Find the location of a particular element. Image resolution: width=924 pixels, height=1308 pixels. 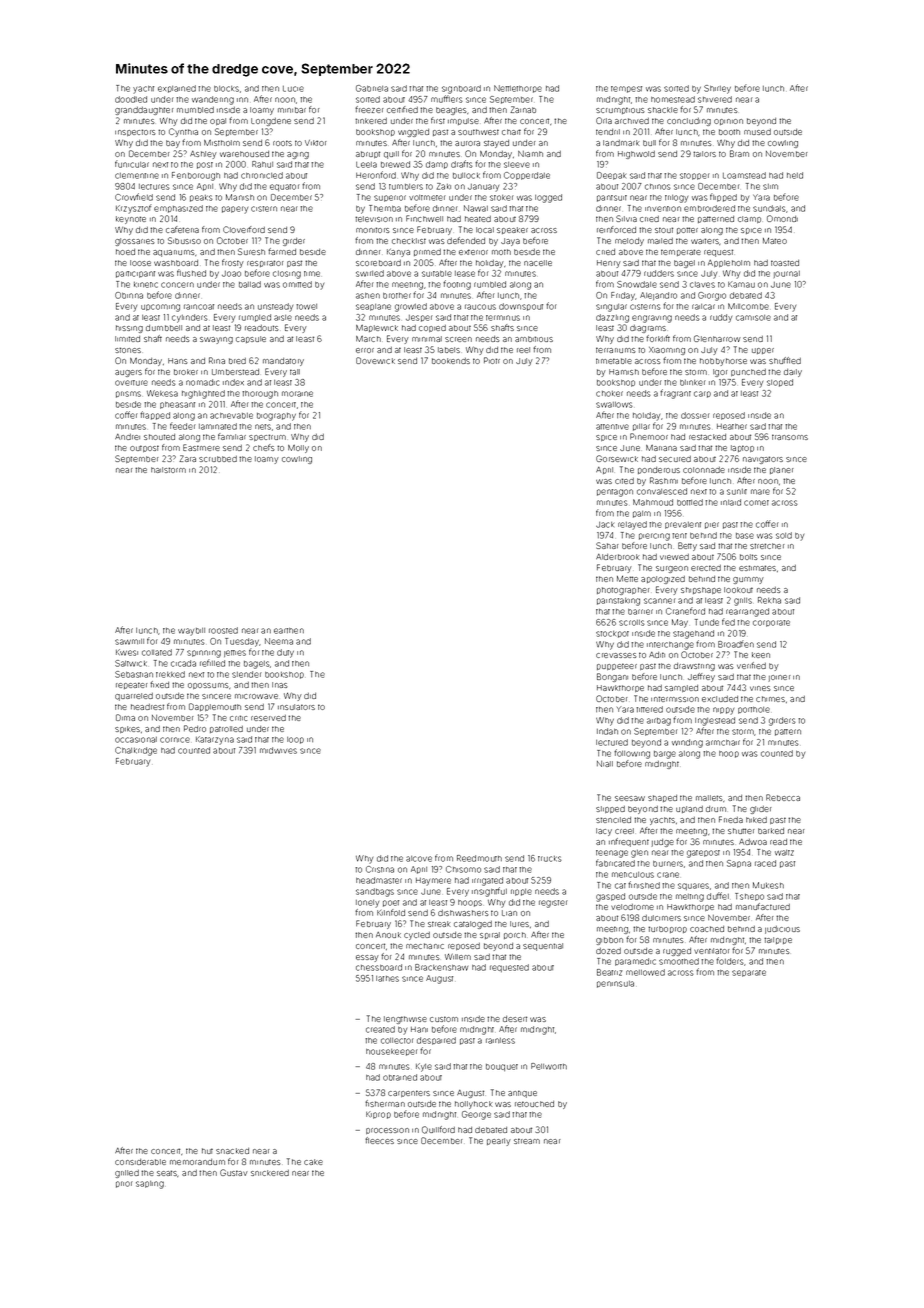

Sahar is located at coordinates (607, 545).
